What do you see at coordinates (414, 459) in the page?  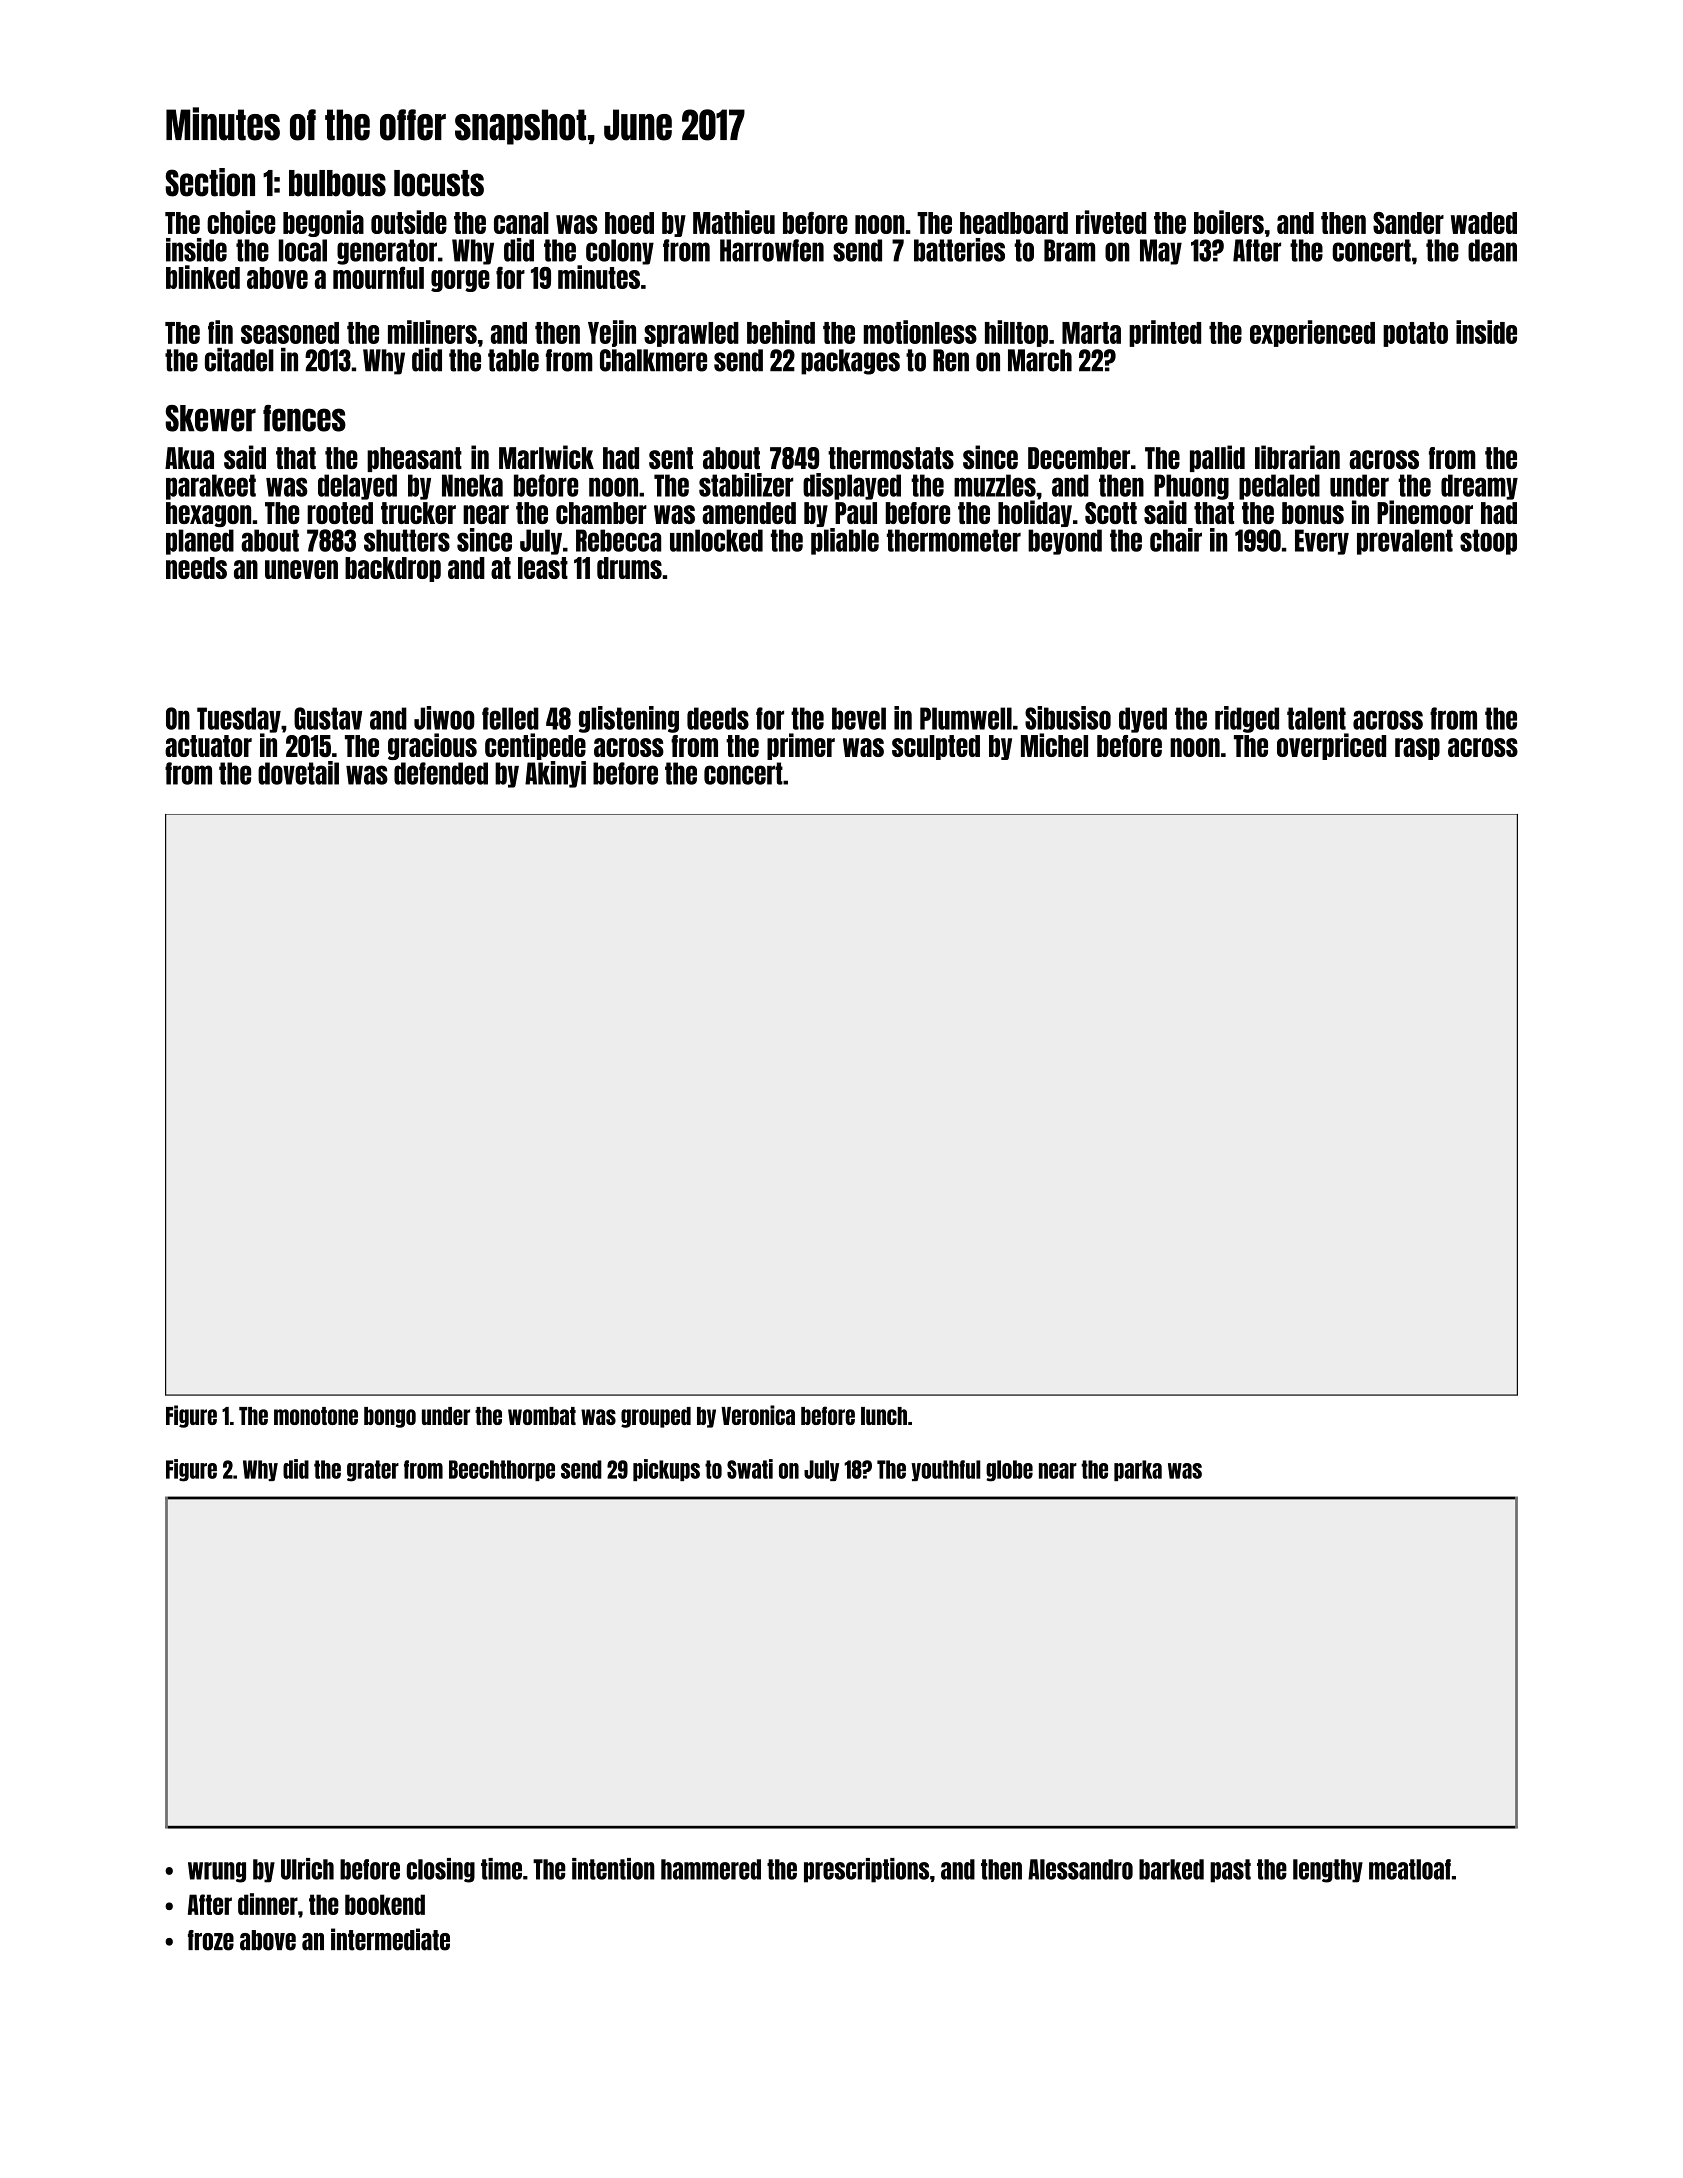 I see `pheasant` at bounding box center [414, 459].
